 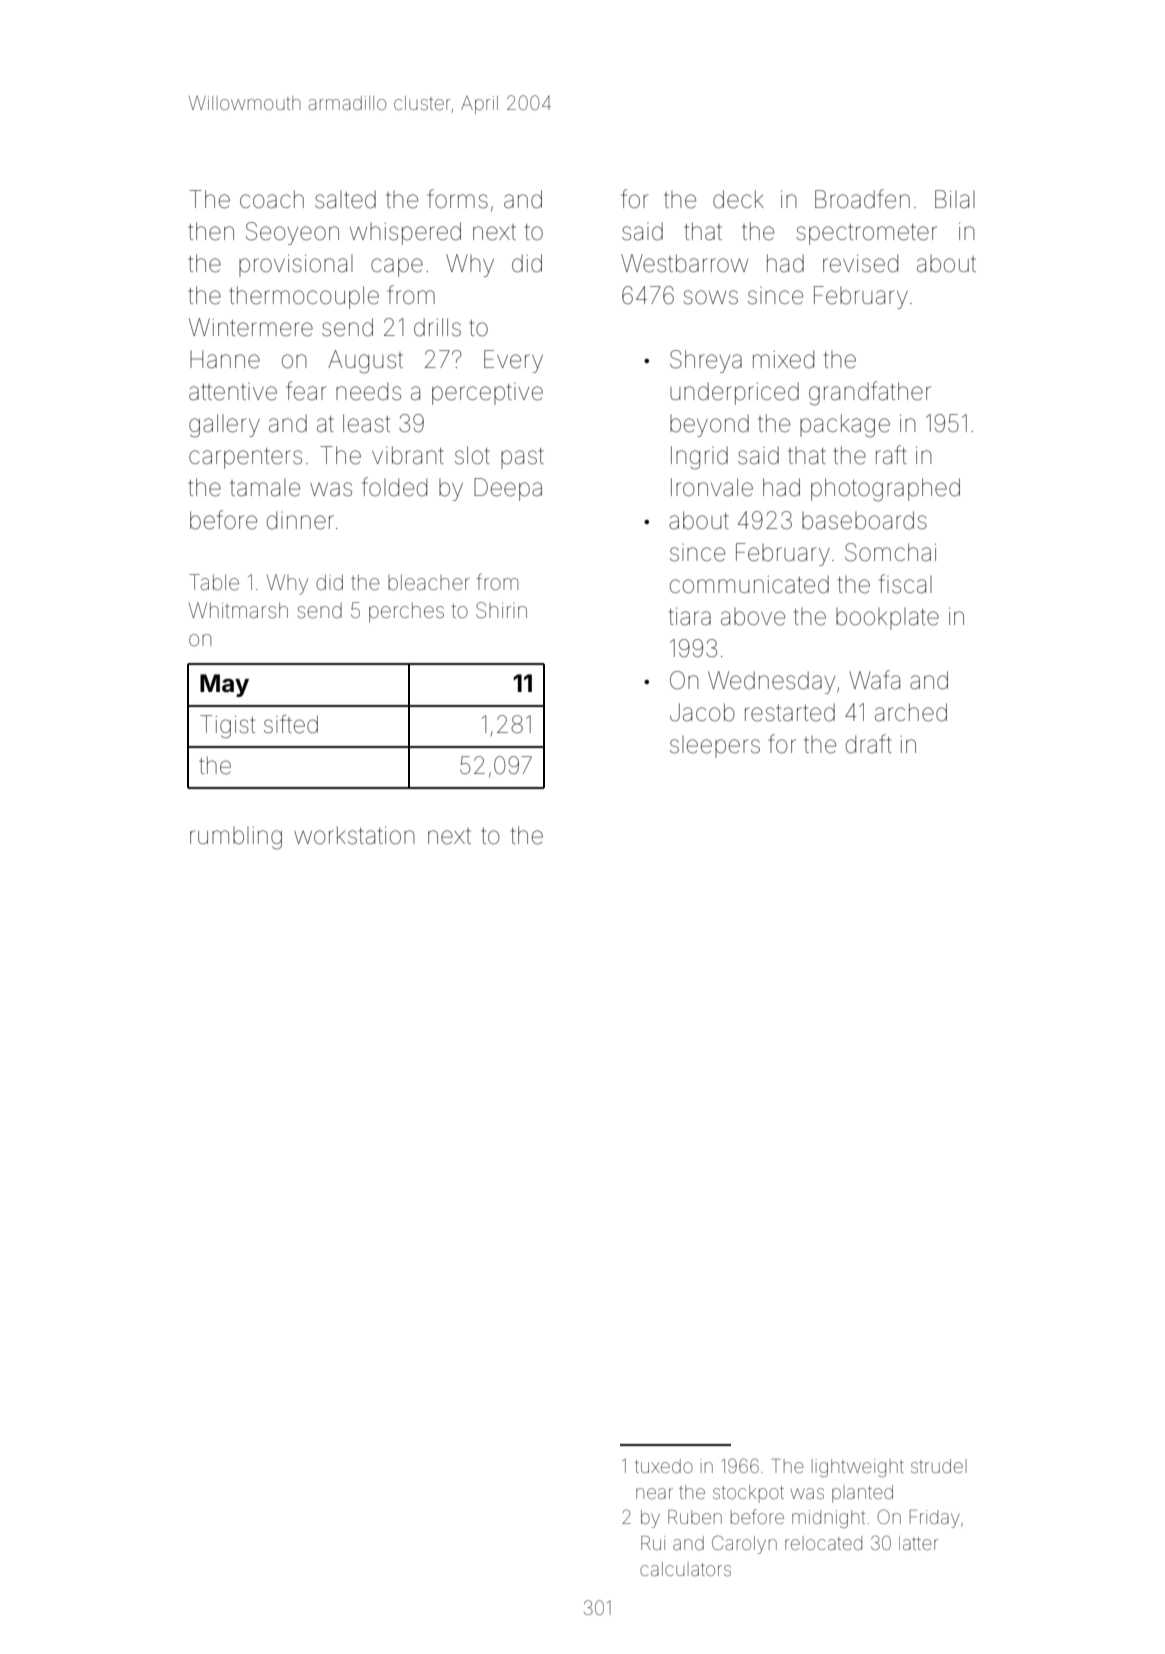 I want to click on near, so click(x=654, y=1493).
